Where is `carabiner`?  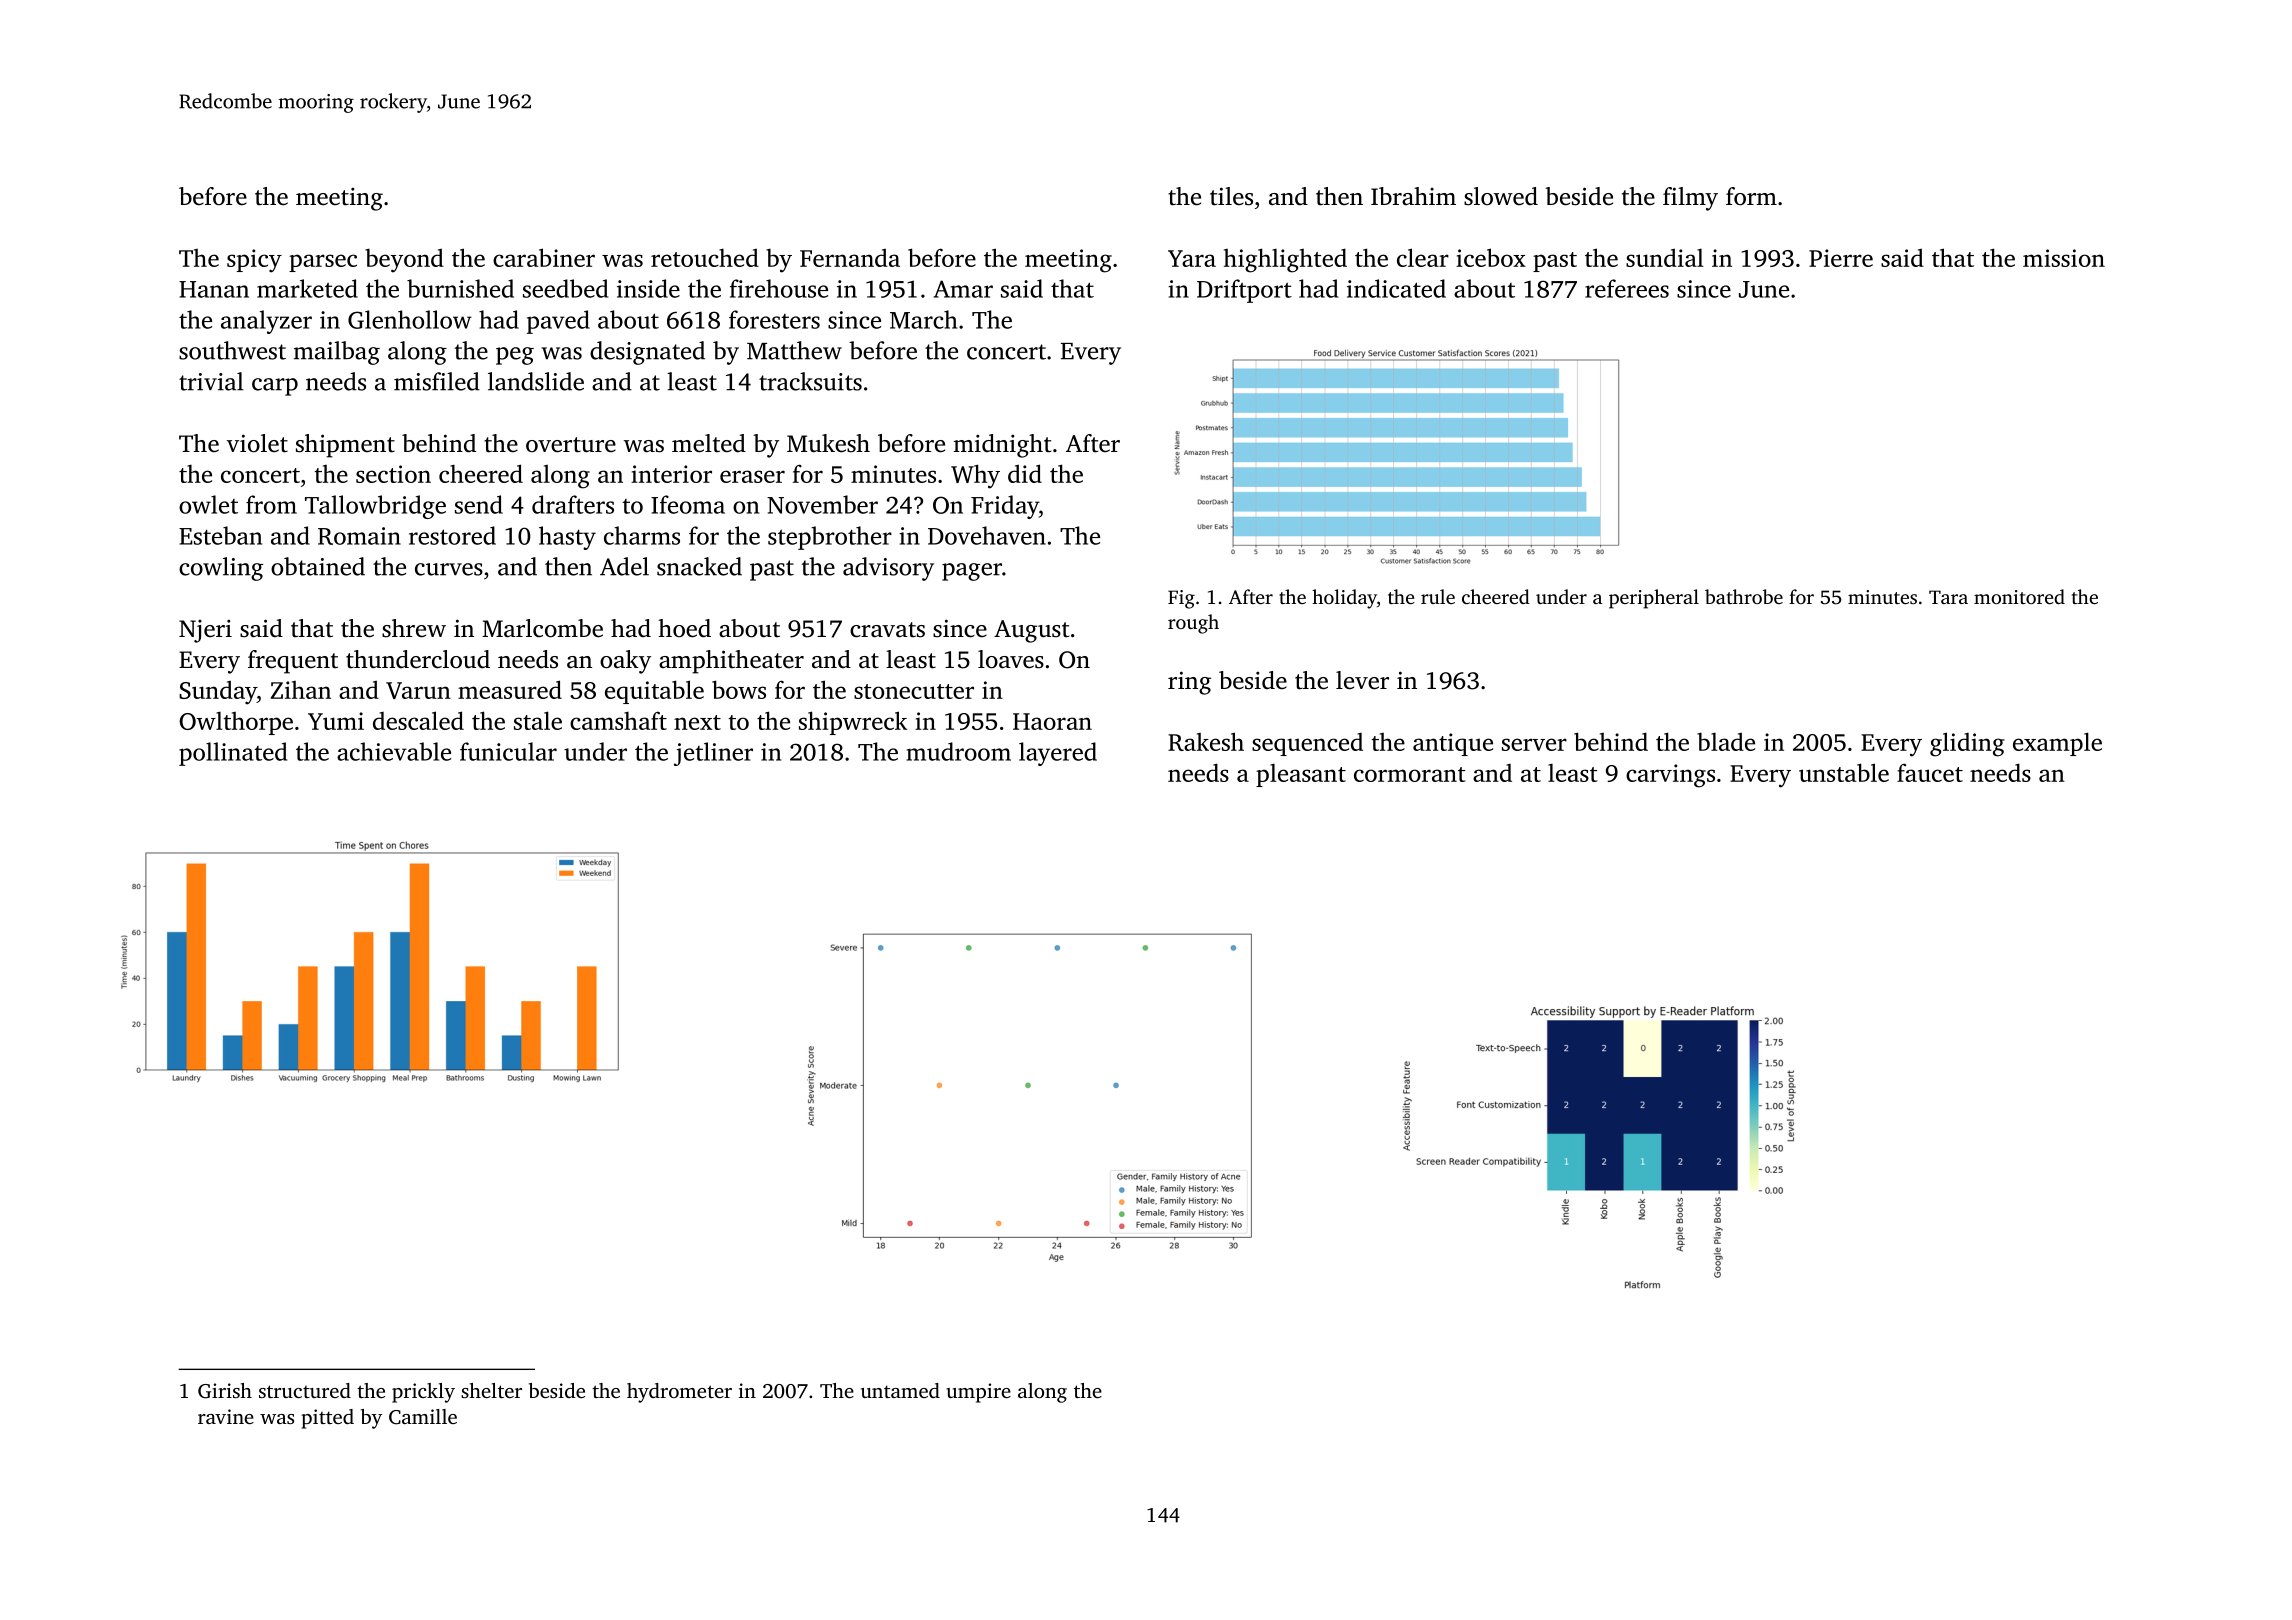
carabiner is located at coordinates (544, 257).
